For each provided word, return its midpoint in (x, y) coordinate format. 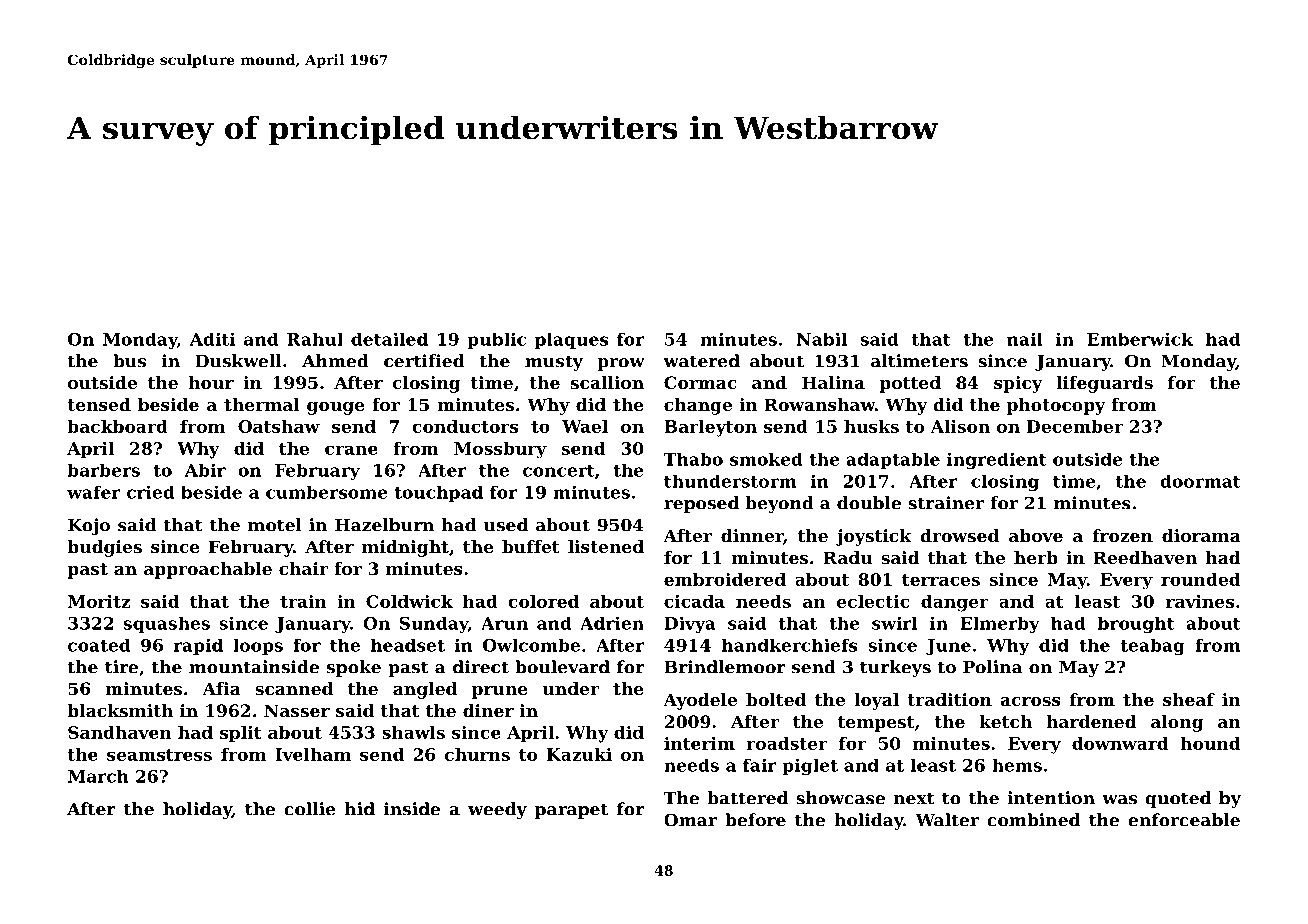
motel (275, 525)
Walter (947, 820)
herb (1036, 557)
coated (99, 645)
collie (310, 809)
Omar (690, 820)
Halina (833, 382)
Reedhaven (1145, 557)
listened (606, 546)
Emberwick (1140, 339)
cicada (694, 601)
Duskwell (238, 361)
